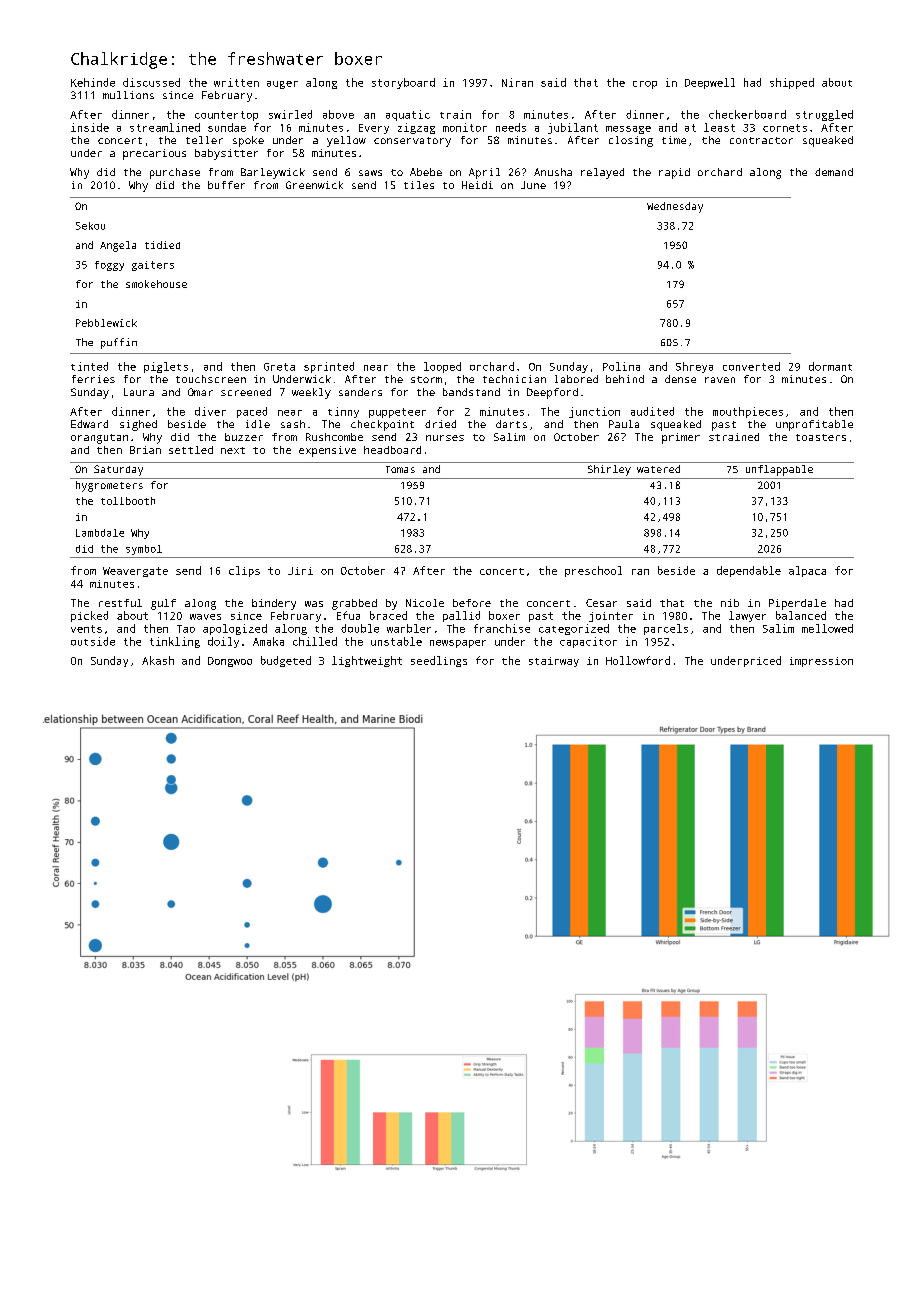 The width and height of the document is (924, 1308). What do you see at coordinates (151, 82) in the document?
I see `discussed` at bounding box center [151, 82].
